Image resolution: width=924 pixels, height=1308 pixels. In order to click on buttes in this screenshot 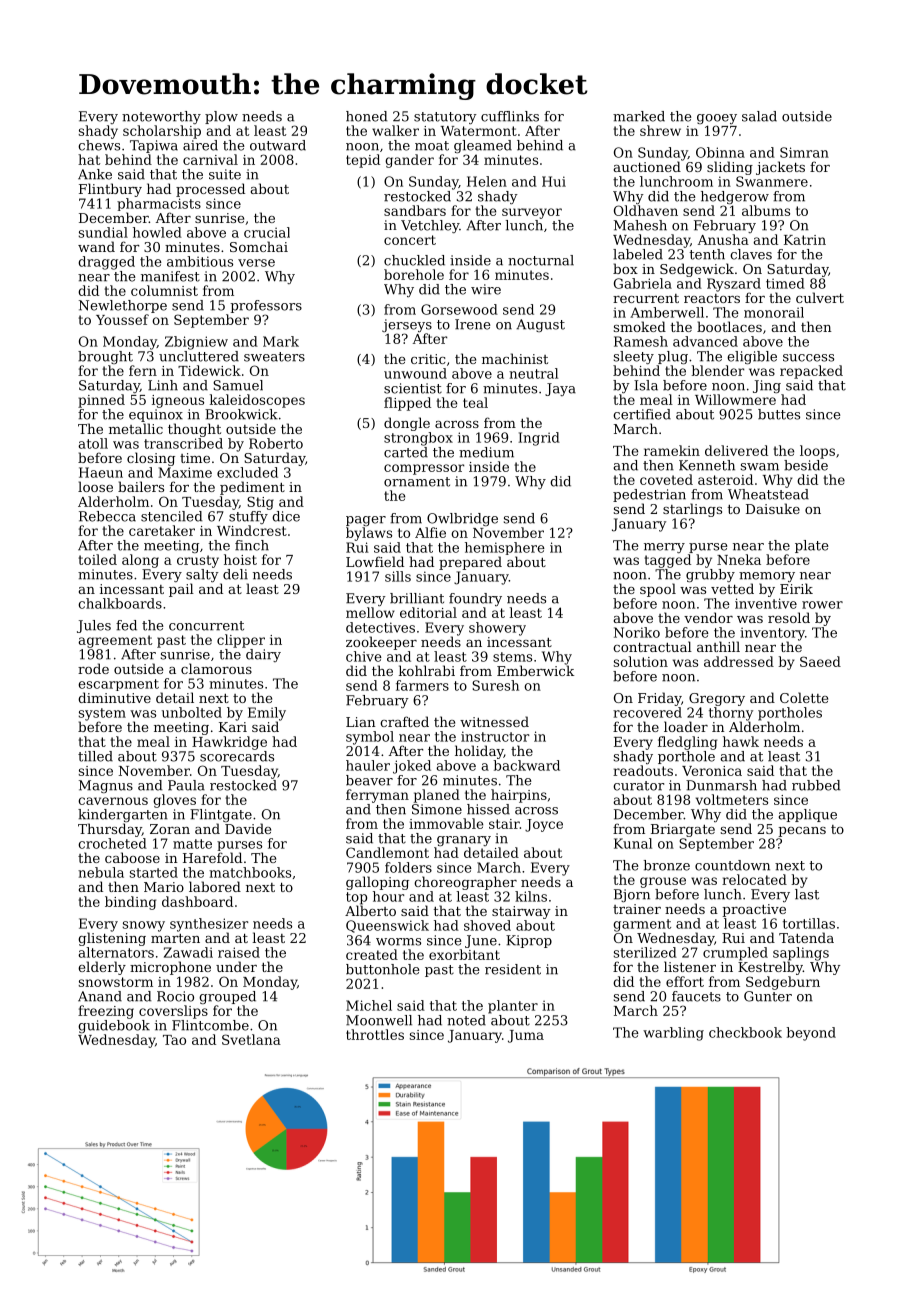, I will do `click(779, 414)`.
